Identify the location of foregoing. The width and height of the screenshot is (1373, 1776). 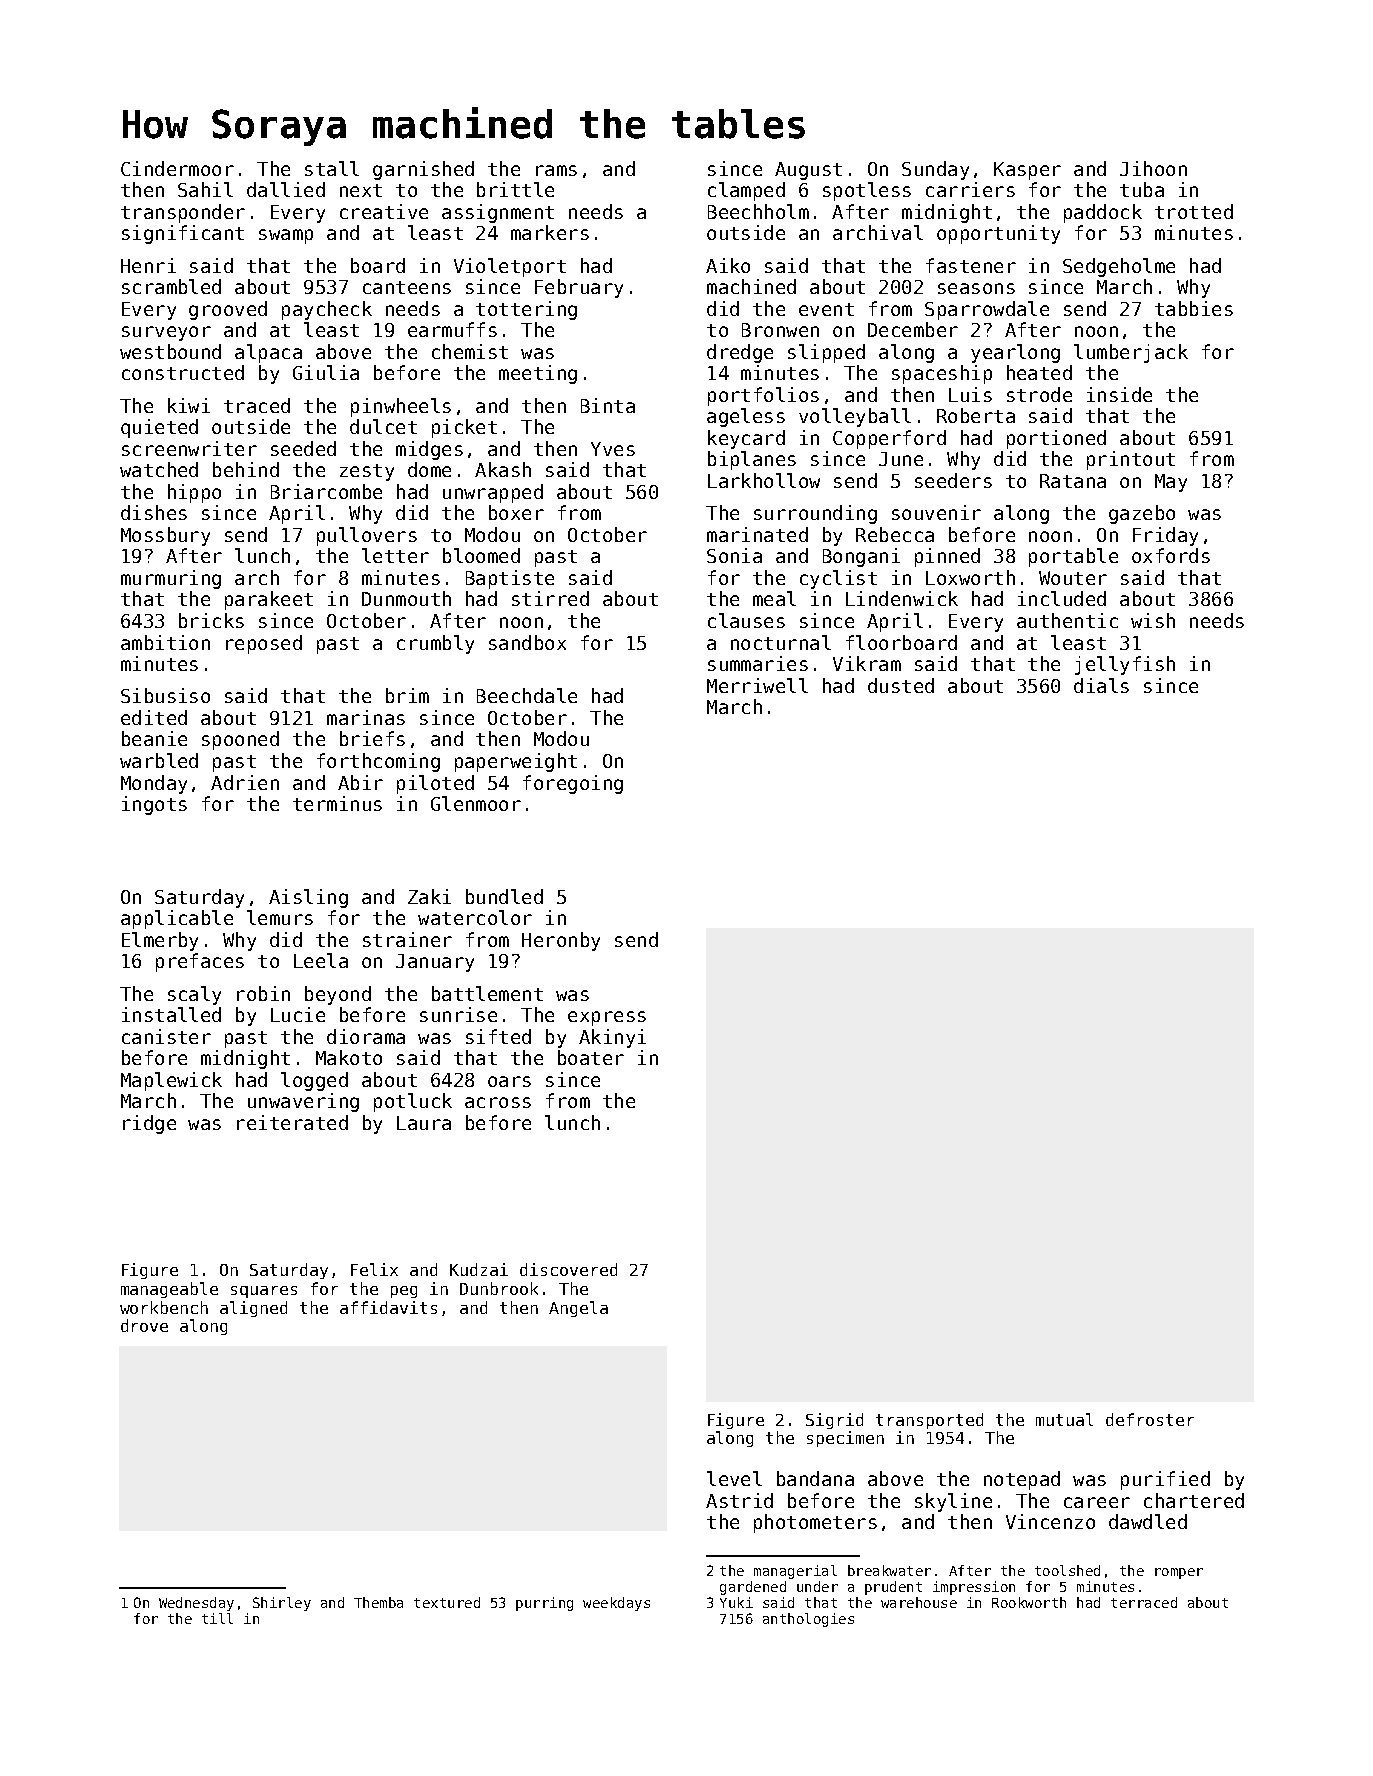
(573, 784).
